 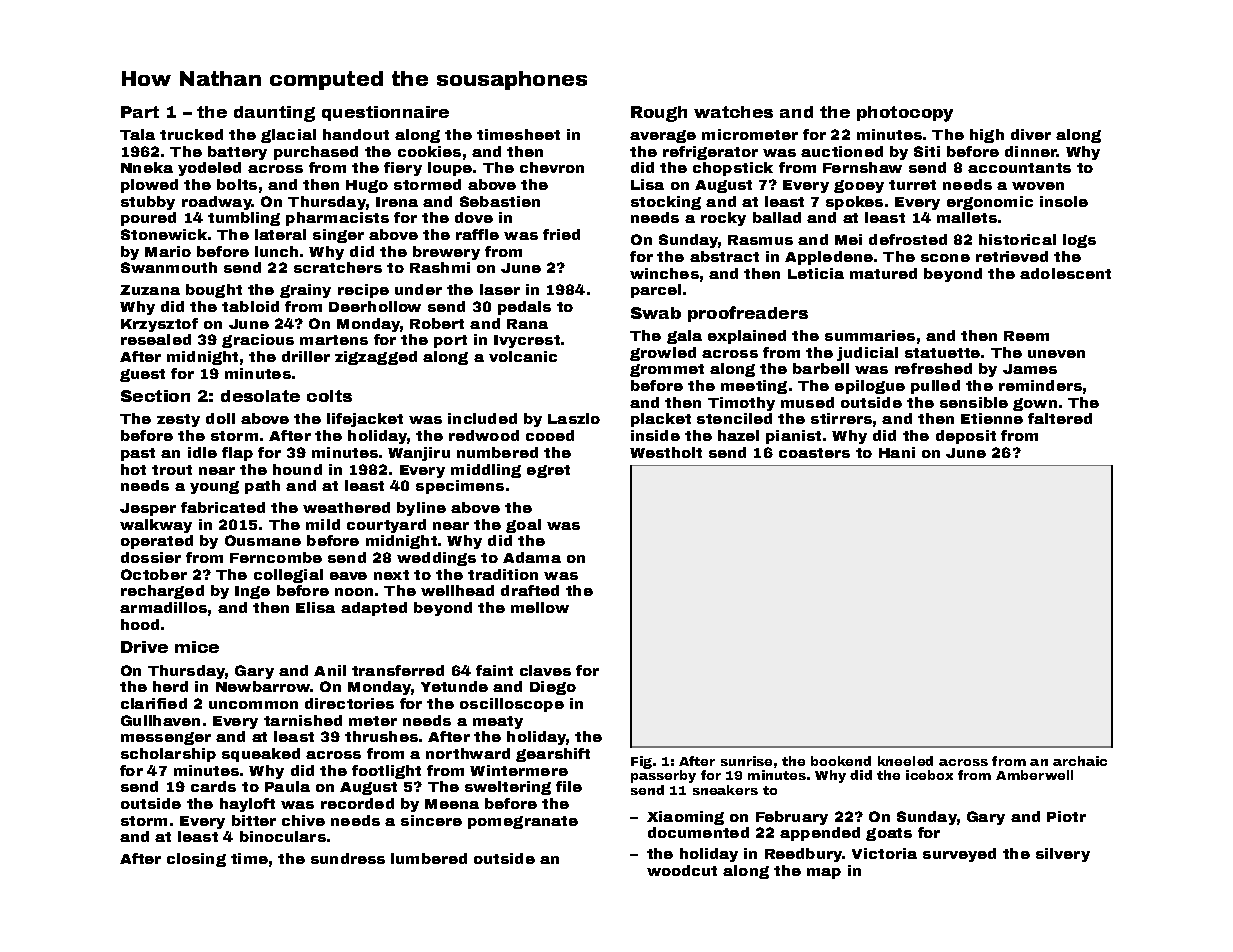 What do you see at coordinates (500, 201) in the page?
I see `Sebastien` at bounding box center [500, 201].
